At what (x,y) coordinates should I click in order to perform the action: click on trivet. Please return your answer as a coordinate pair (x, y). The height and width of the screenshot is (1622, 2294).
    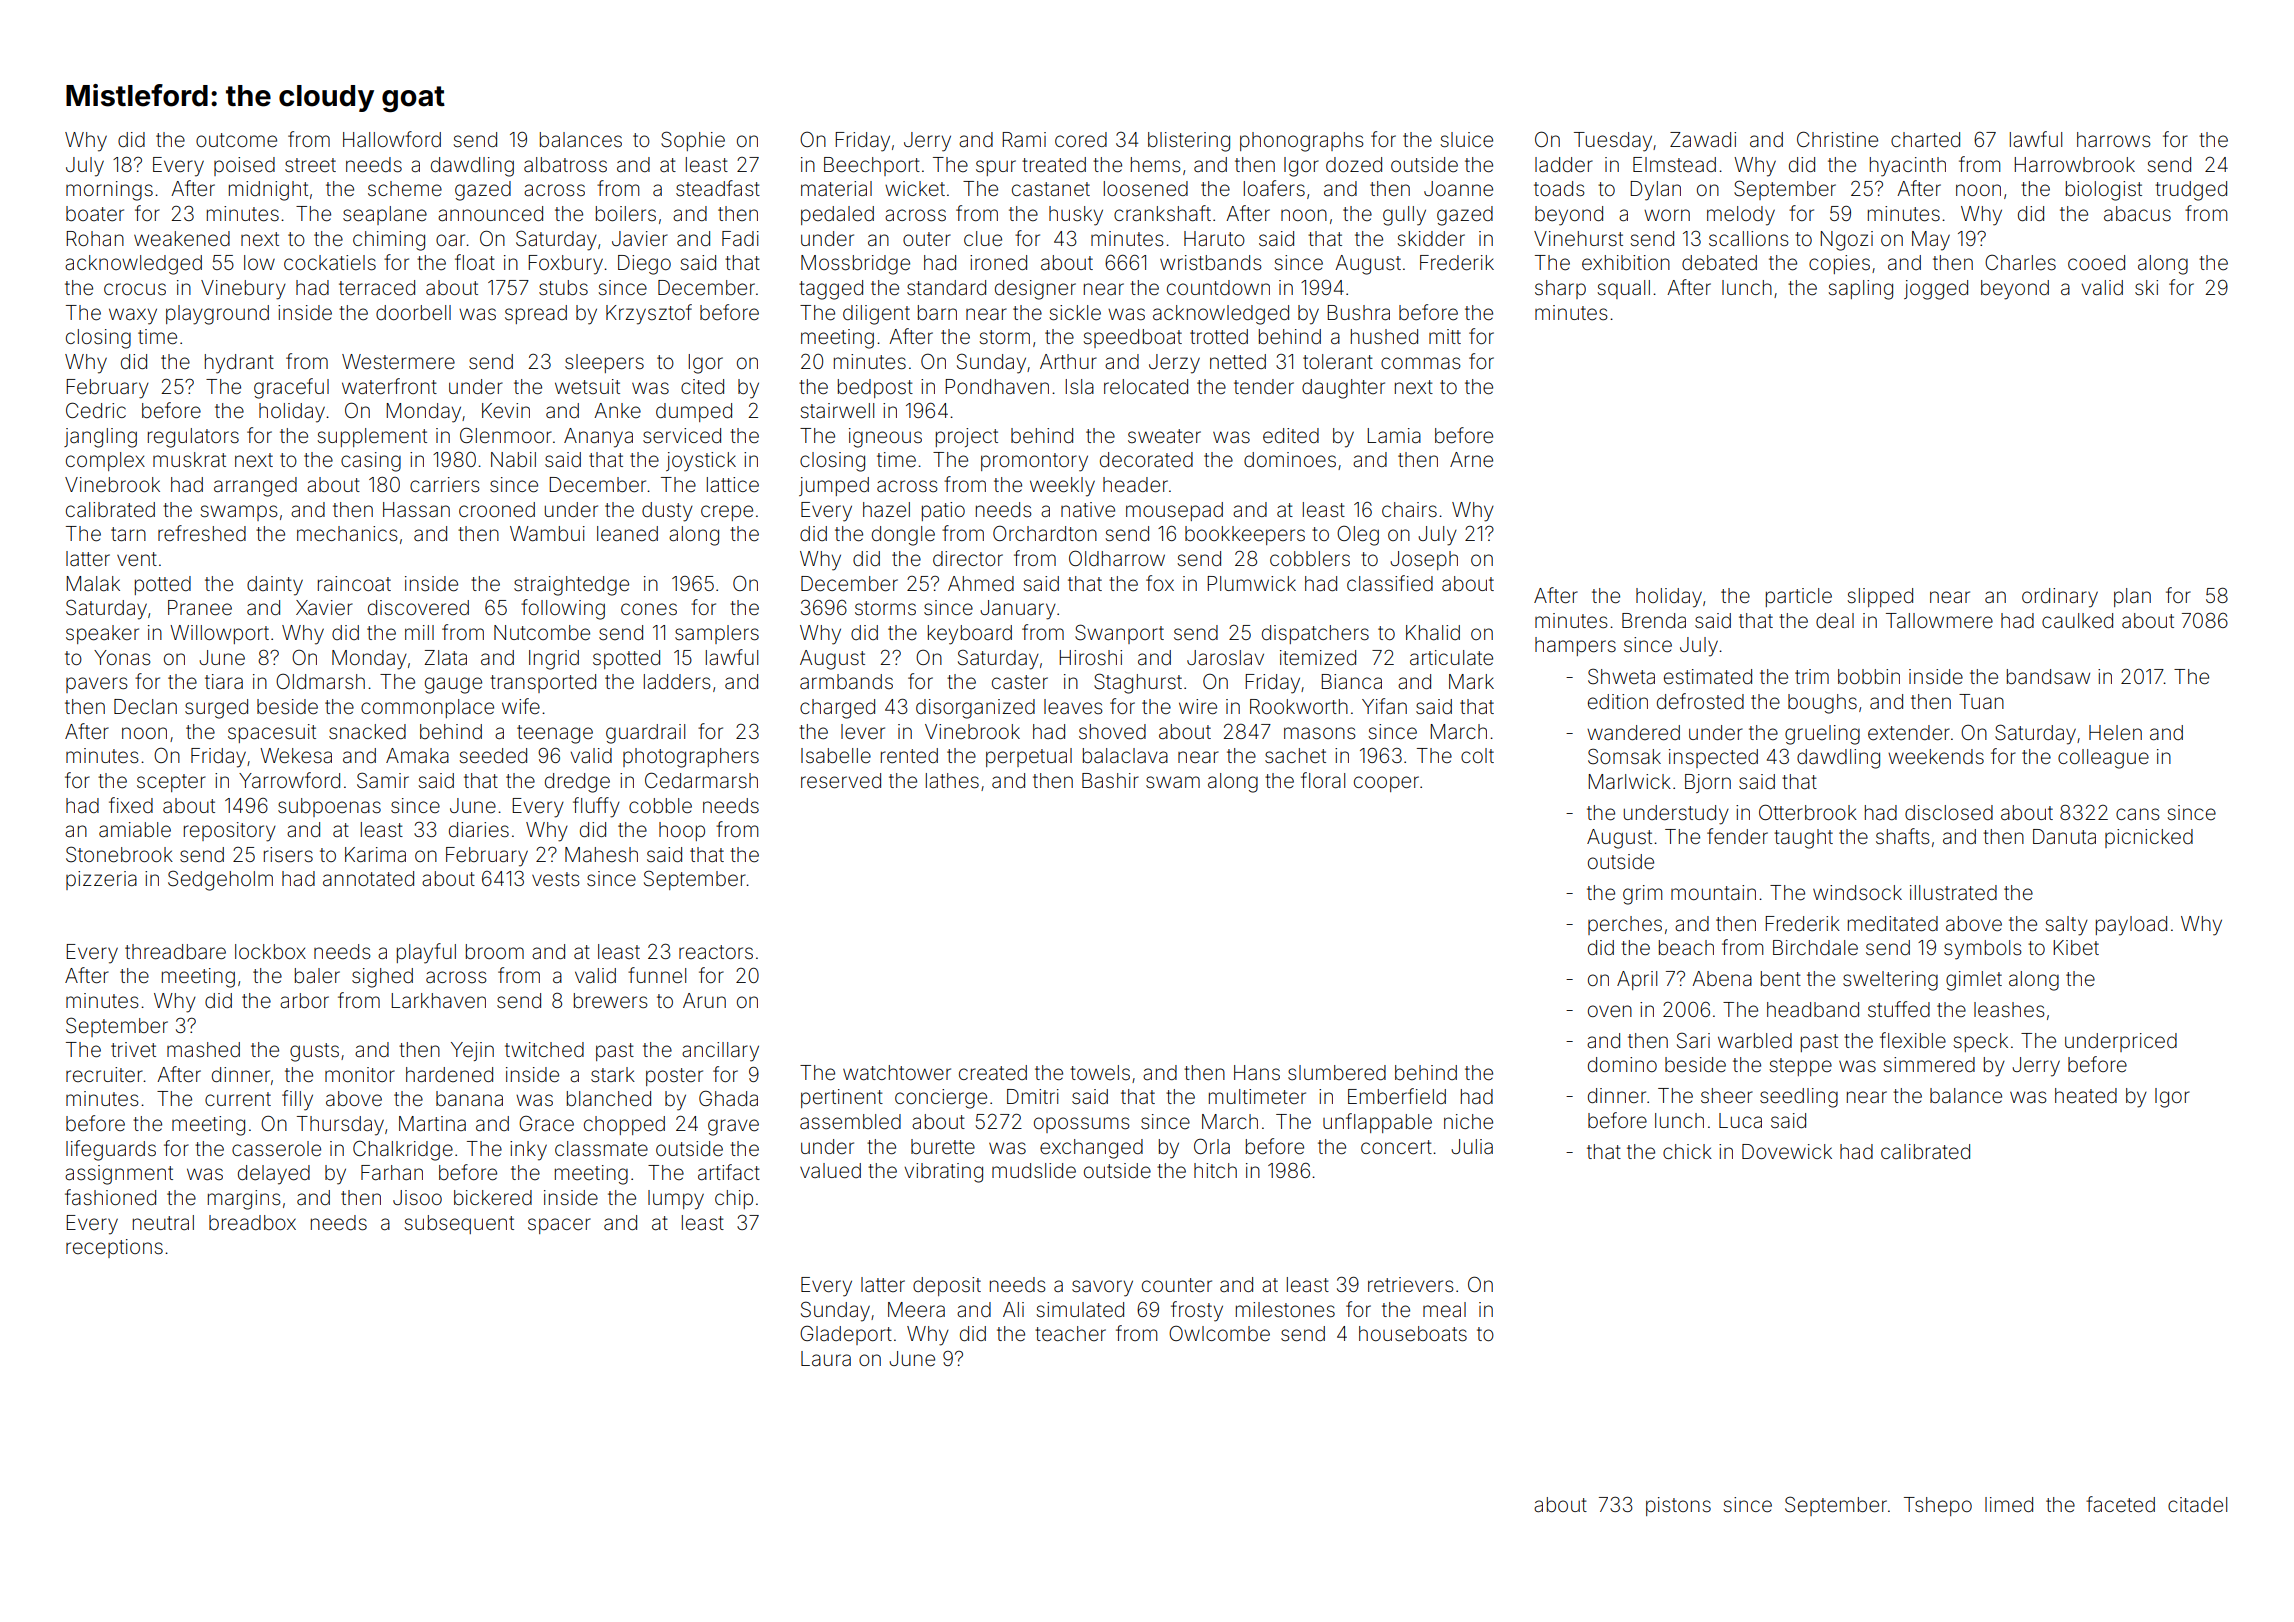
    Looking at the image, I should click on (133, 1050).
